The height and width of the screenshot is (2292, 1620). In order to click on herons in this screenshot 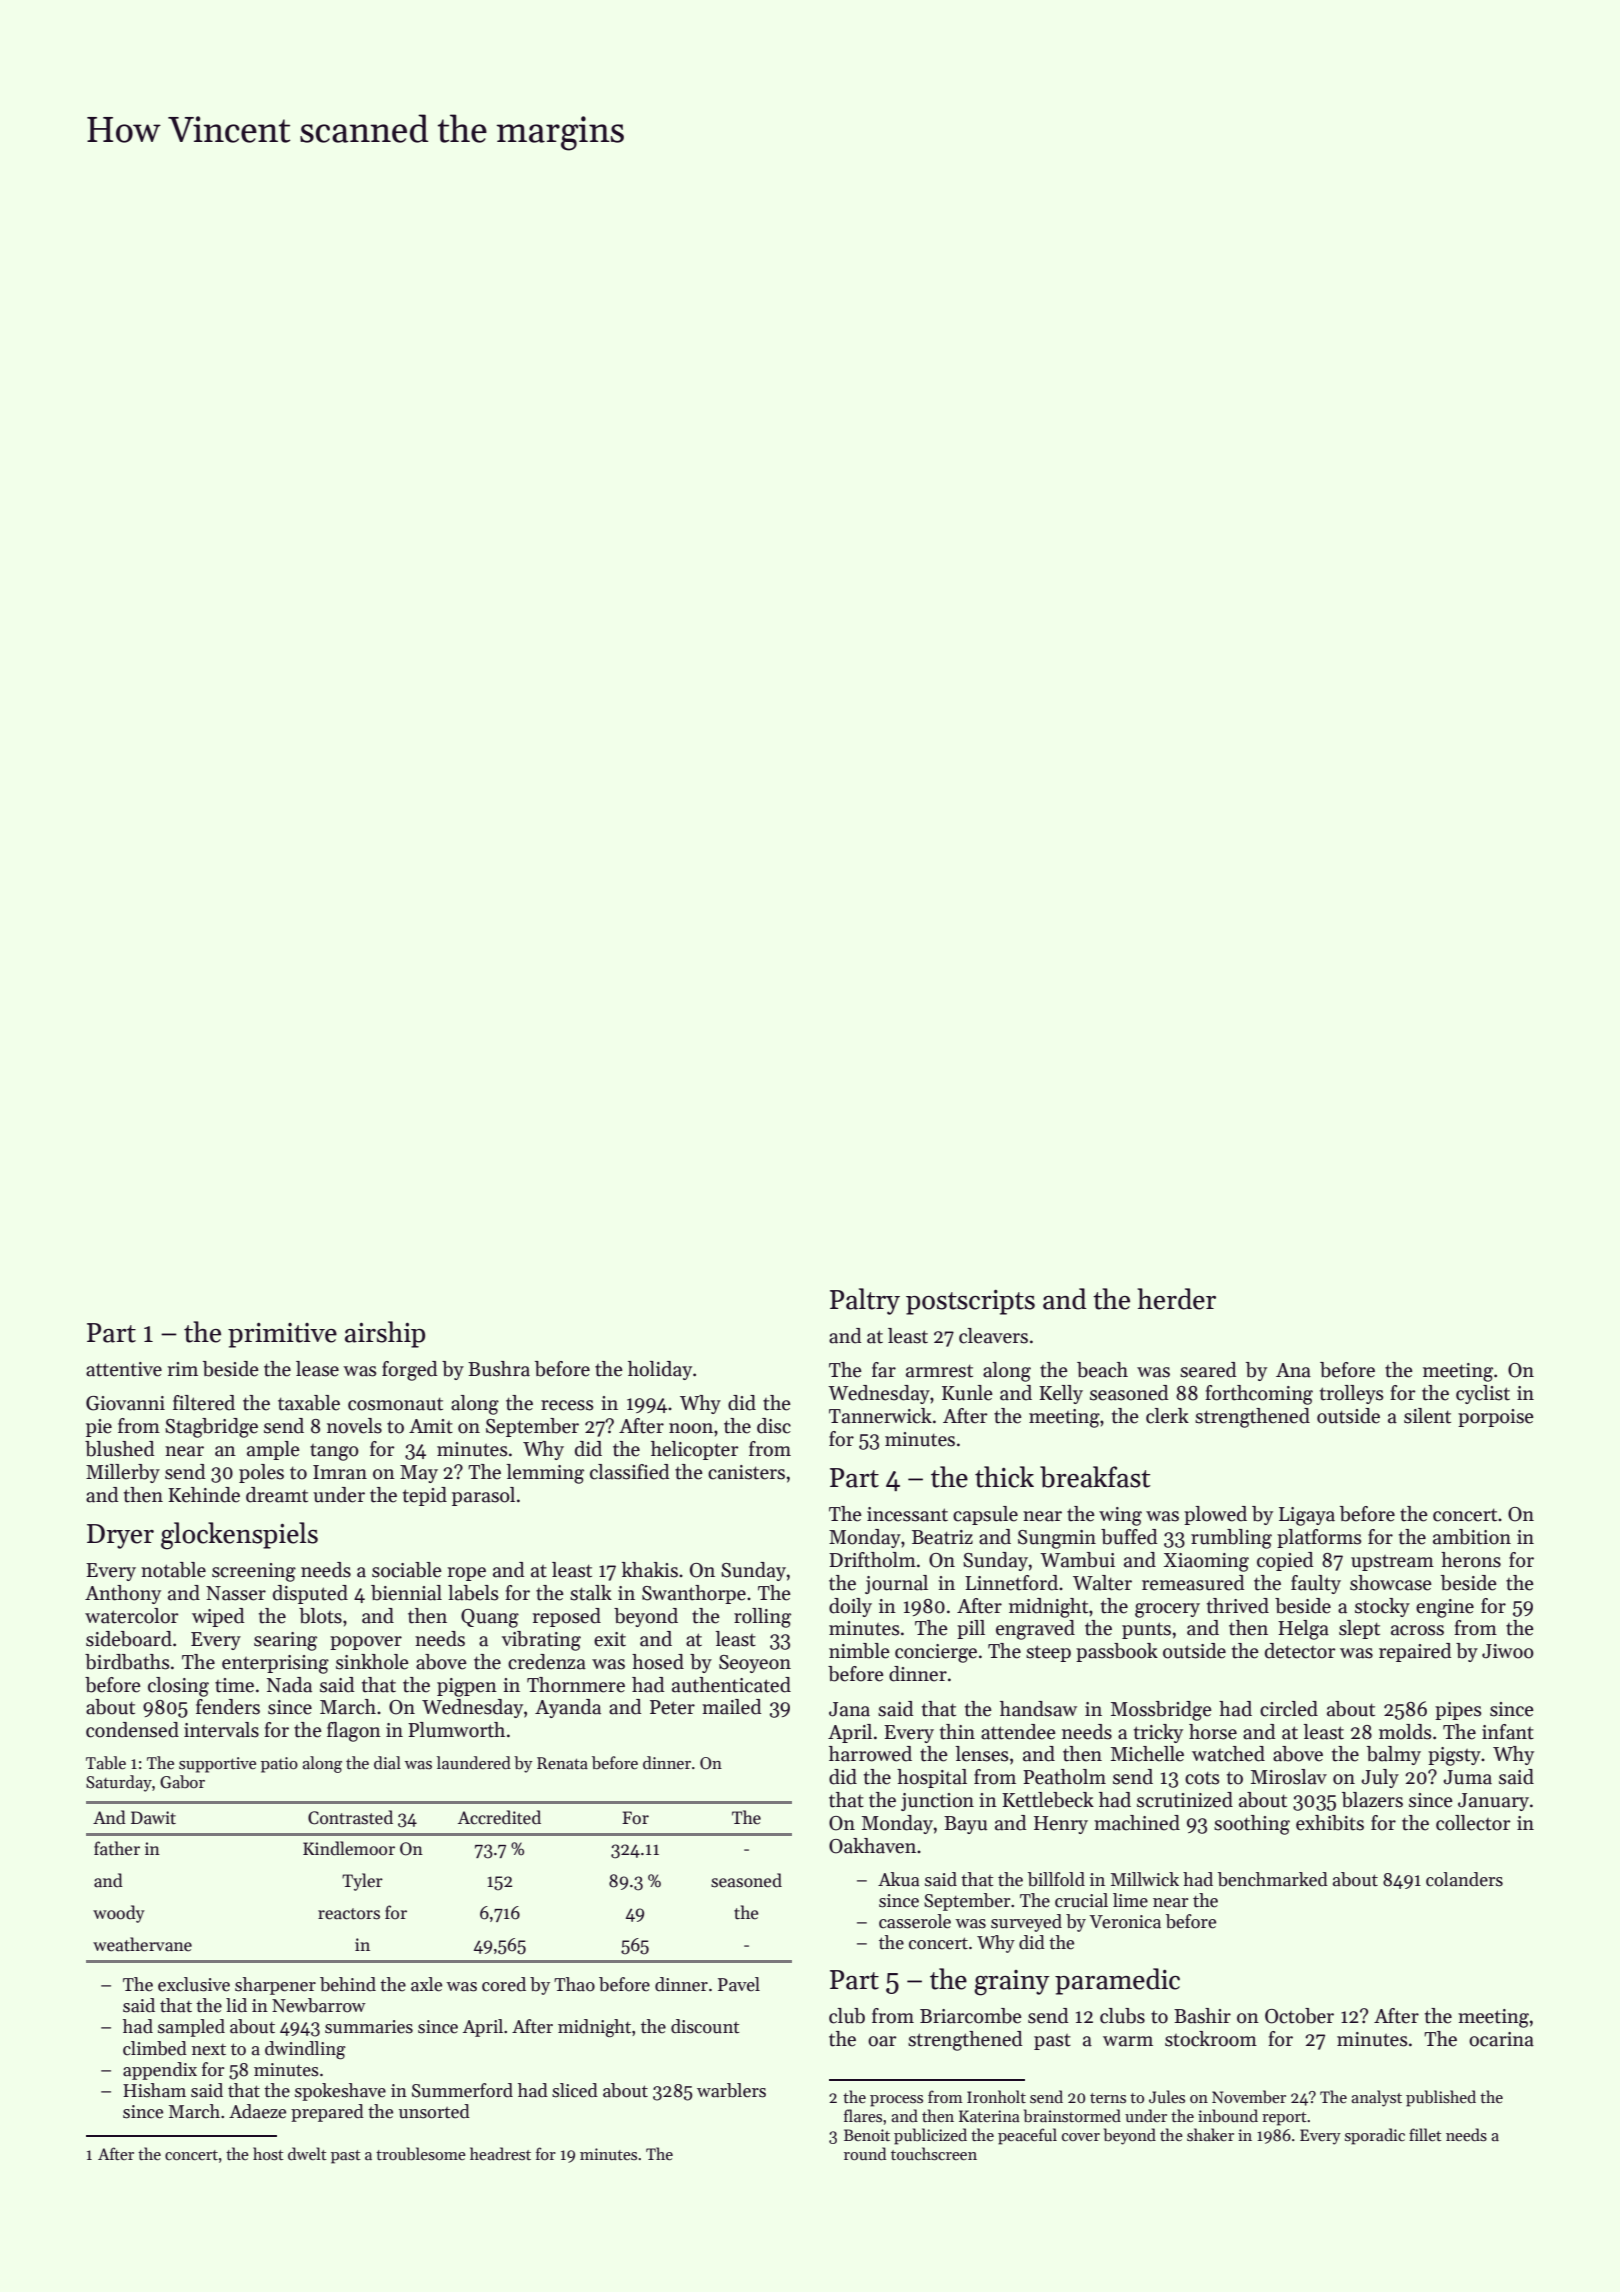, I will do `click(1471, 1560)`.
